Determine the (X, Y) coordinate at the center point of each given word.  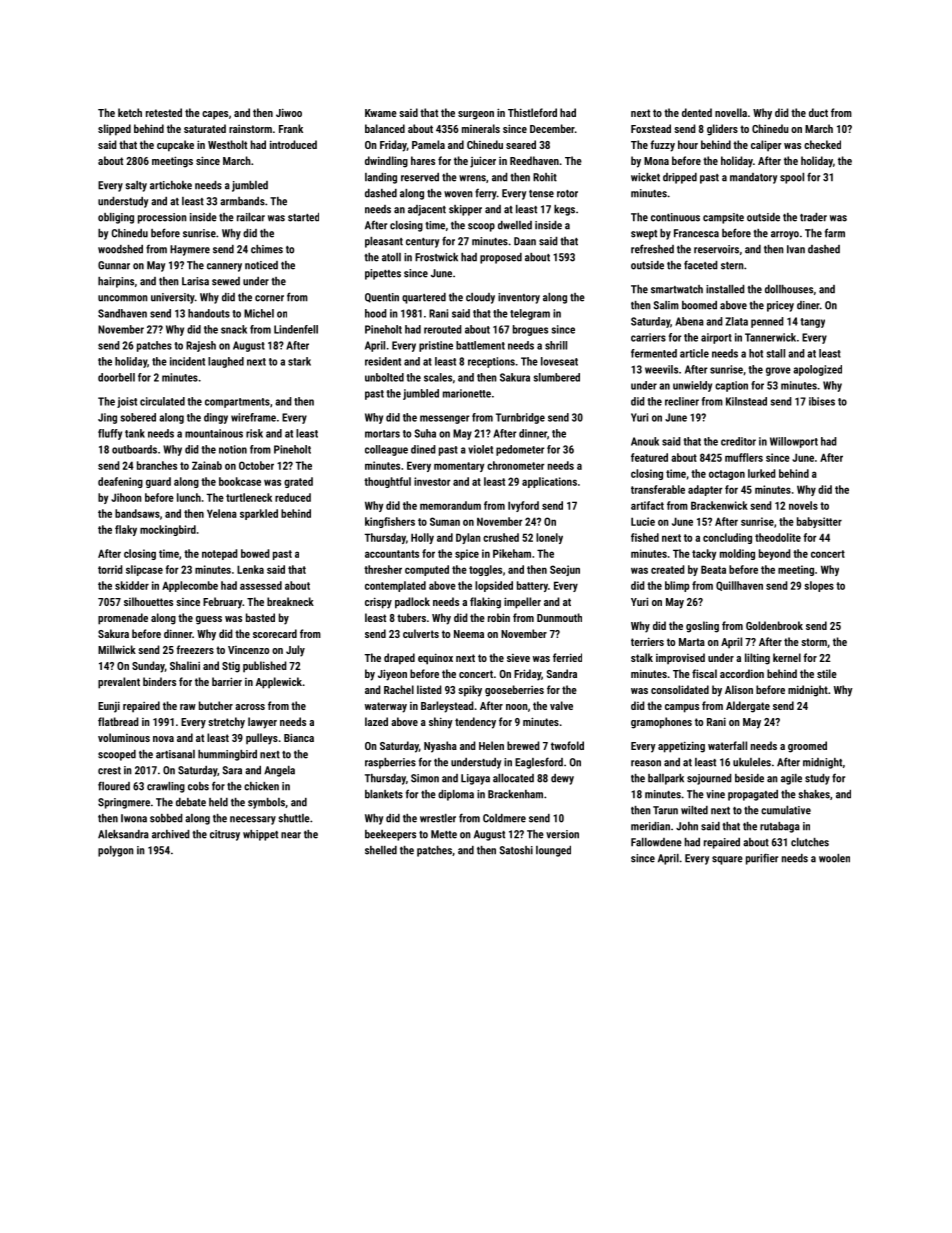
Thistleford (532, 112)
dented (697, 112)
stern (732, 266)
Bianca (299, 737)
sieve (518, 658)
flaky (126, 530)
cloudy (480, 298)
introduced (293, 144)
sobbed (166, 818)
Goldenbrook (774, 625)
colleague (386, 450)
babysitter (819, 522)
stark (299, 361)
